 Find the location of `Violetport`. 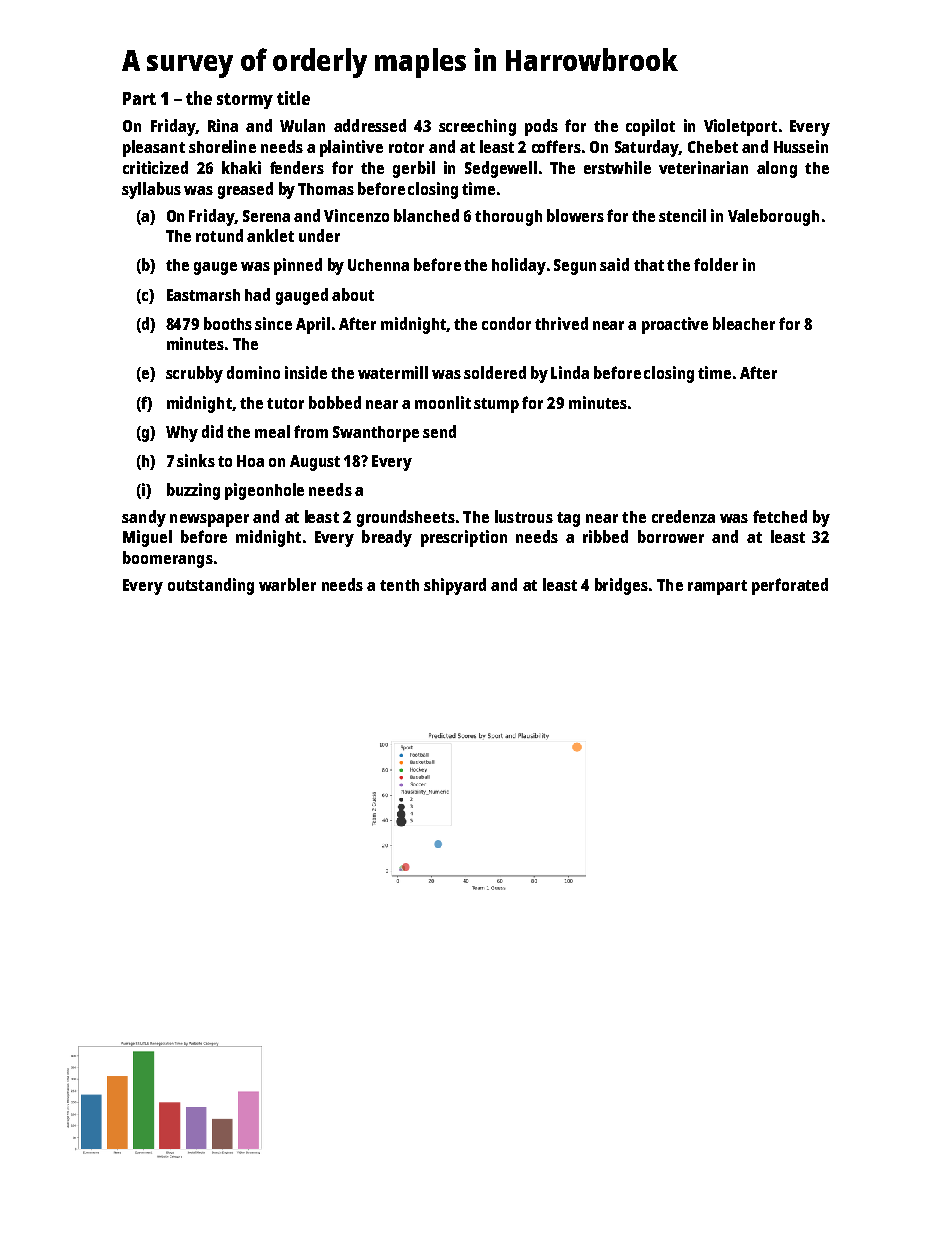

Violetport is located at coordinates (740, 127).
